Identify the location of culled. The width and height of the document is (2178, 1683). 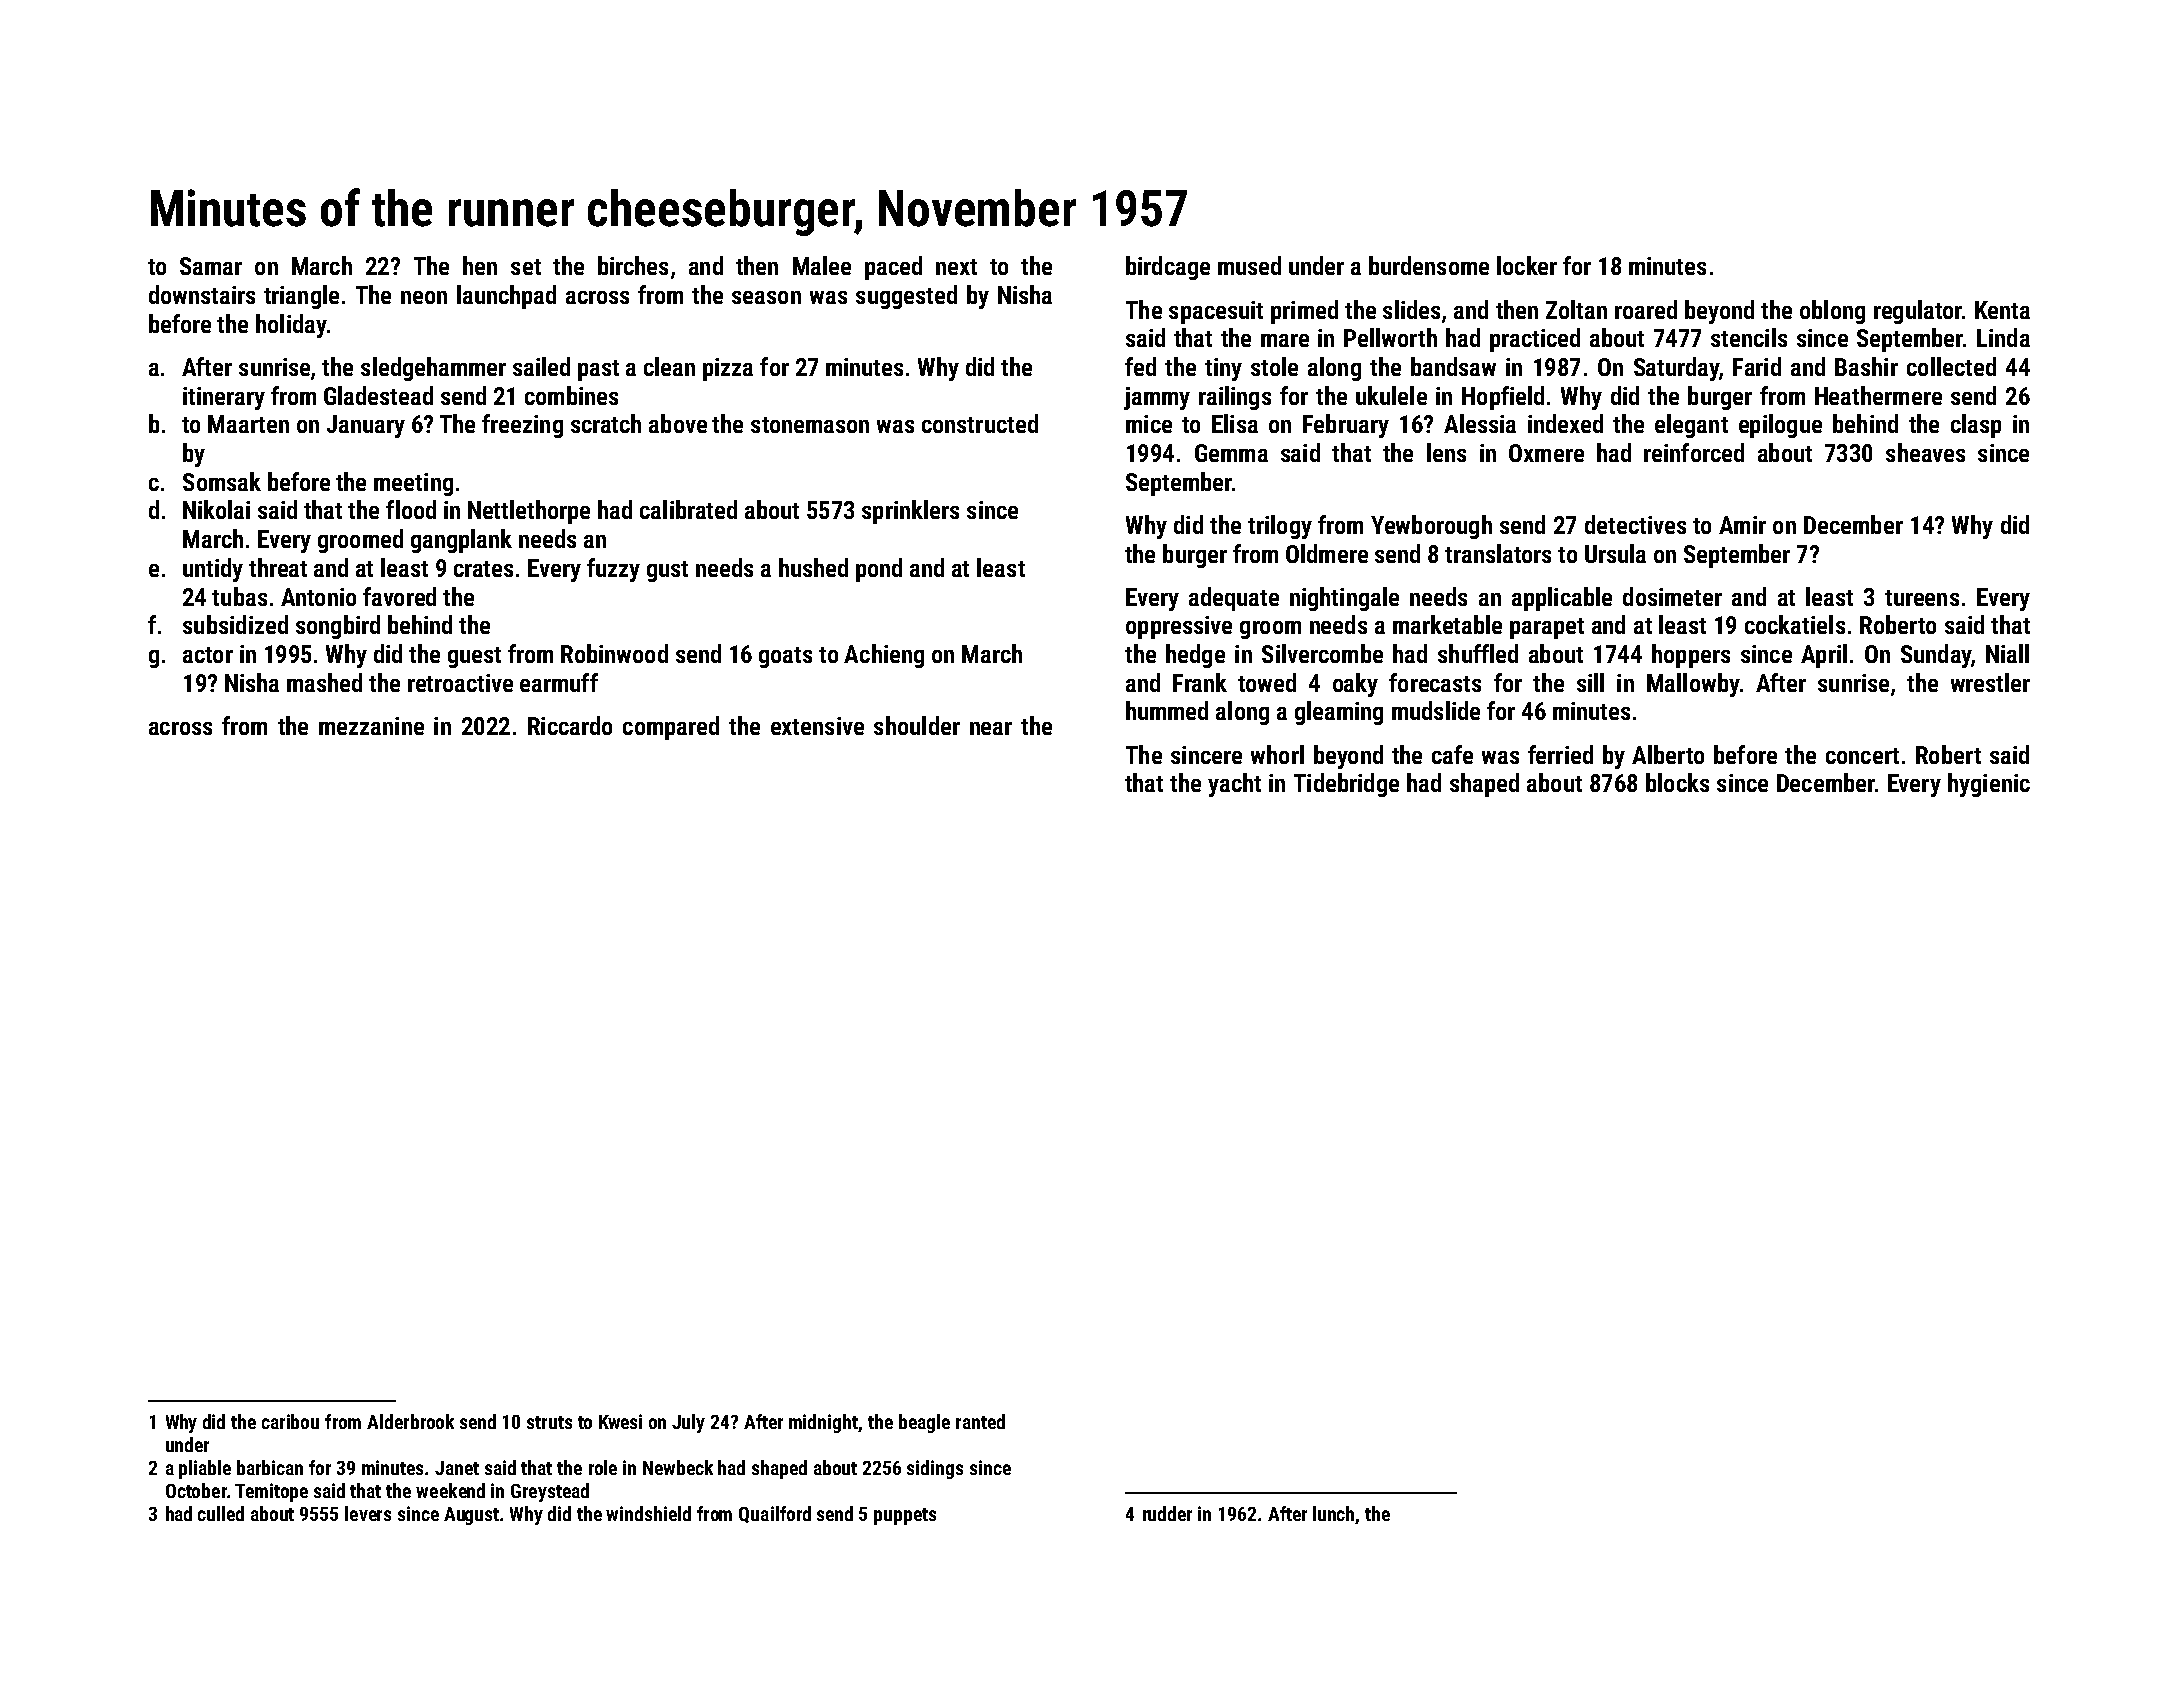
(221, 1513).
